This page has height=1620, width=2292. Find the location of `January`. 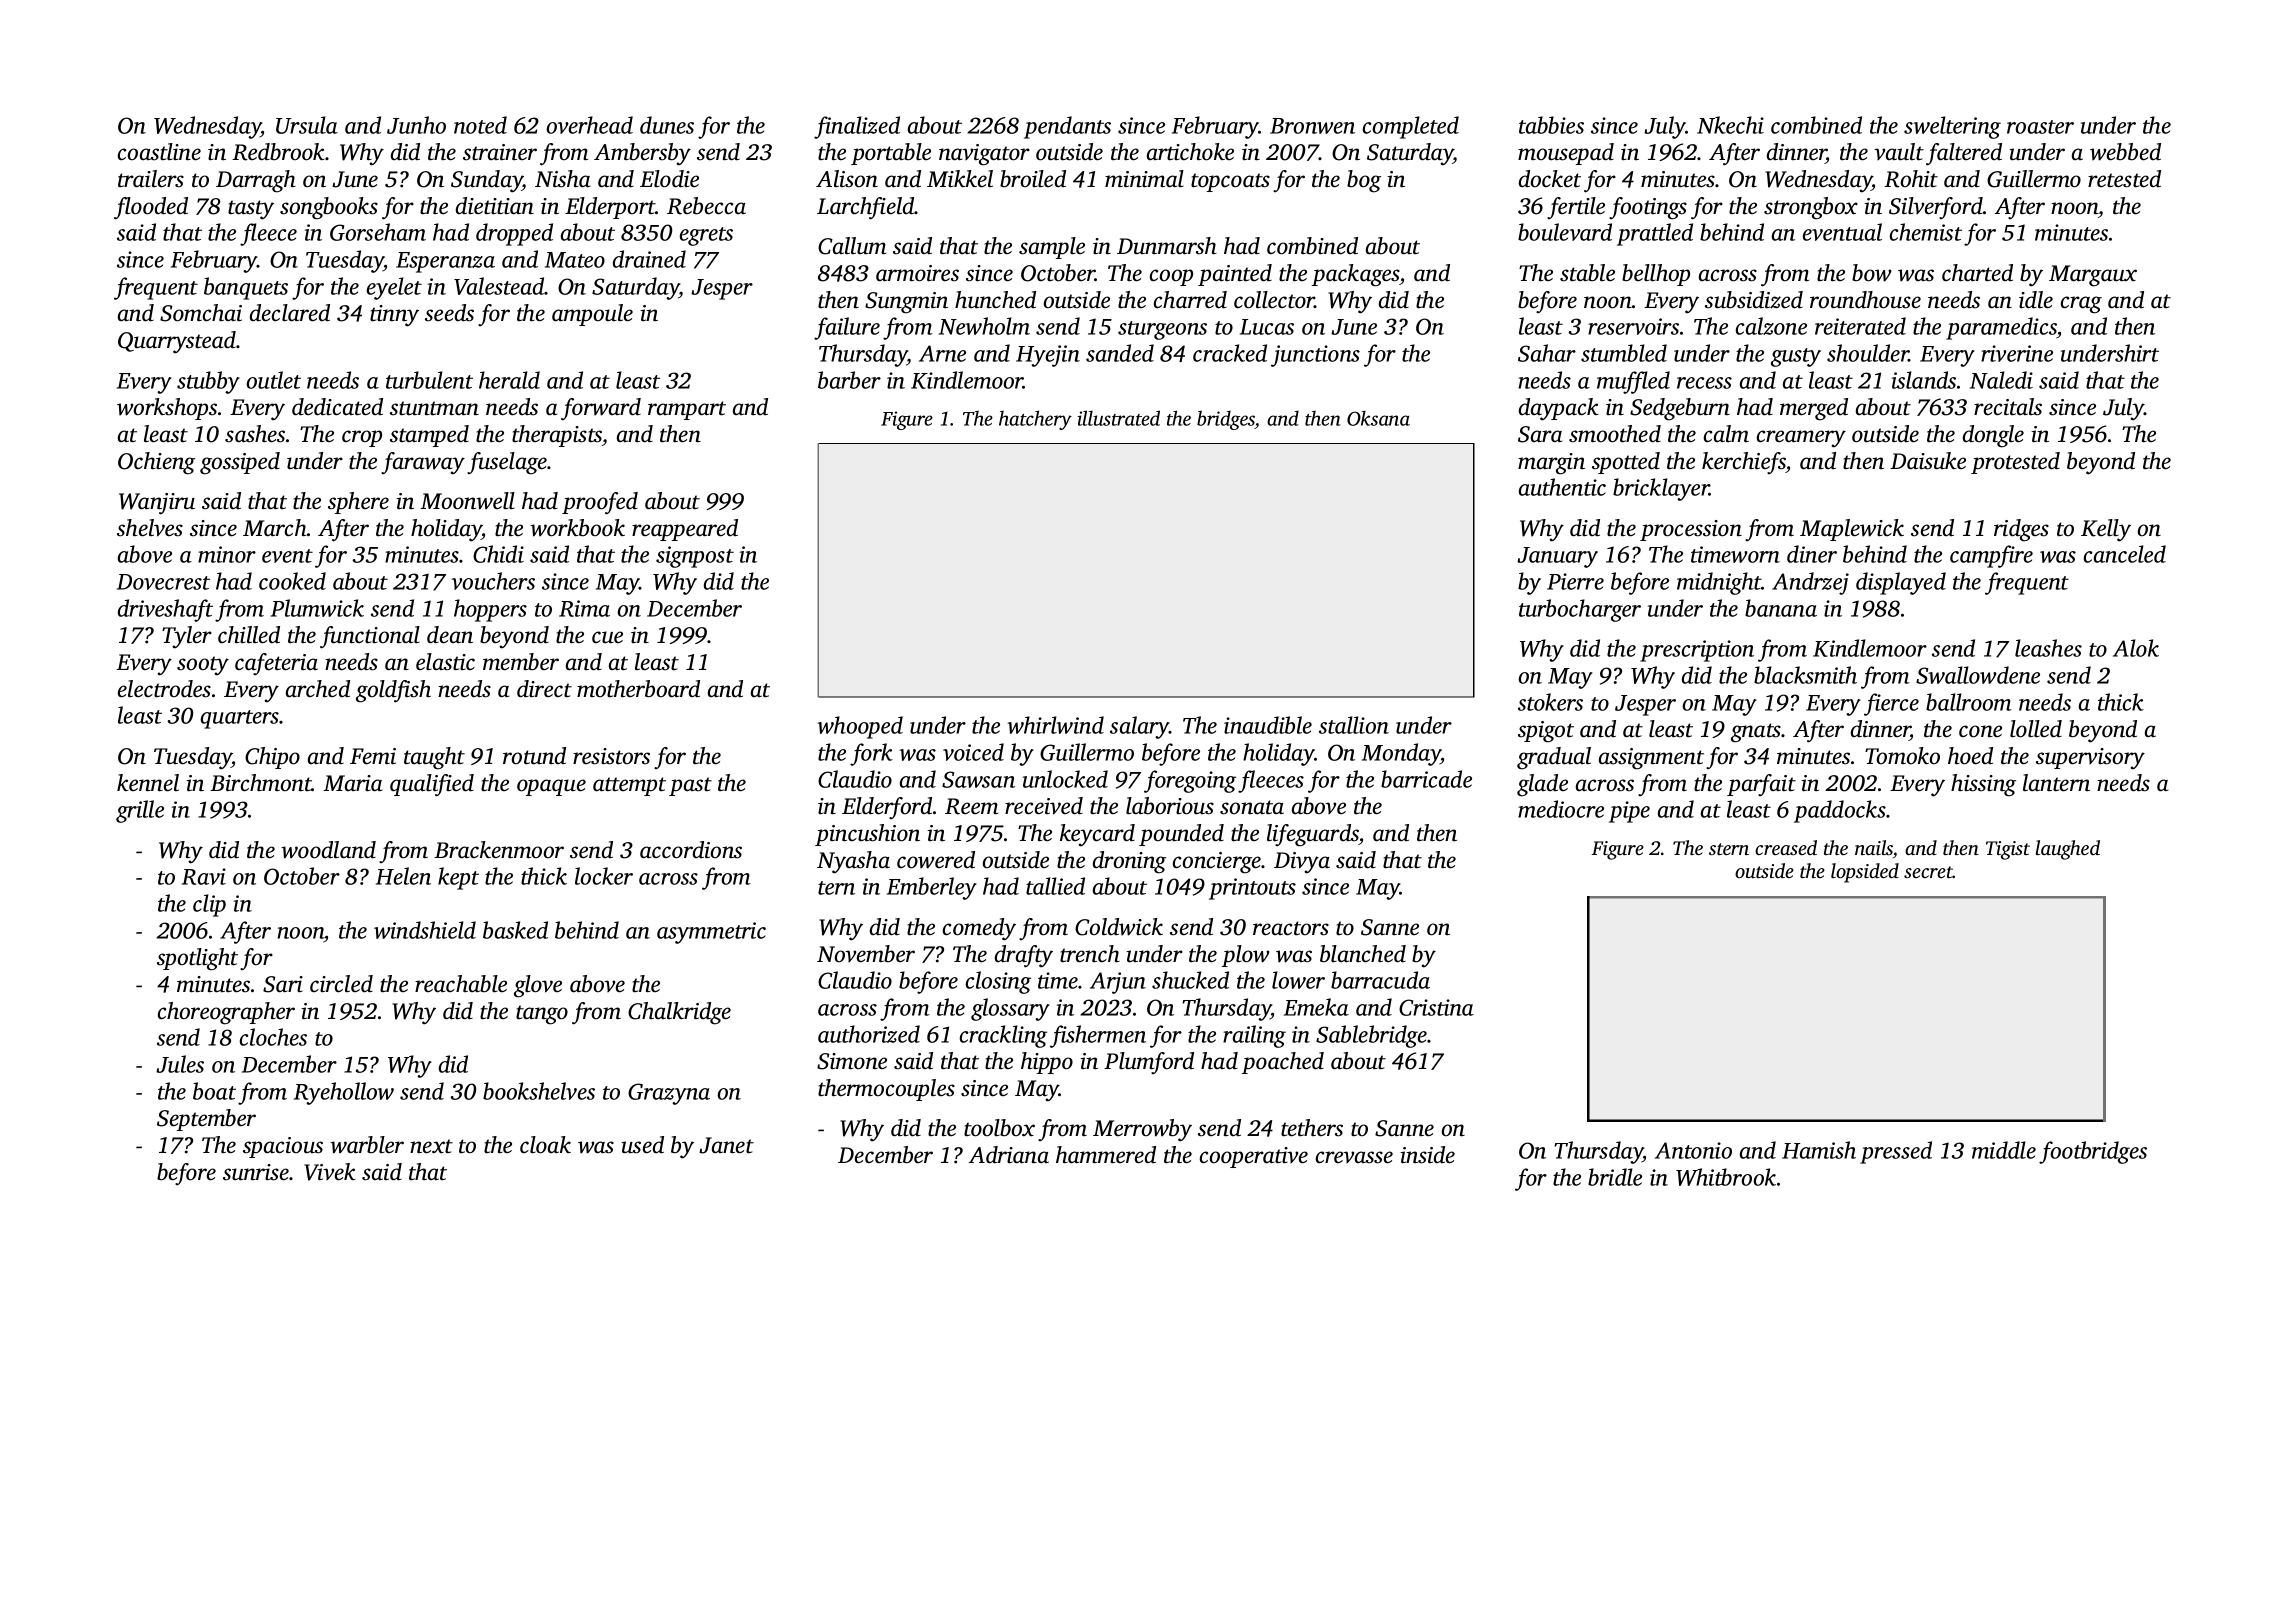

January is located at coordinates (1557, 557).
